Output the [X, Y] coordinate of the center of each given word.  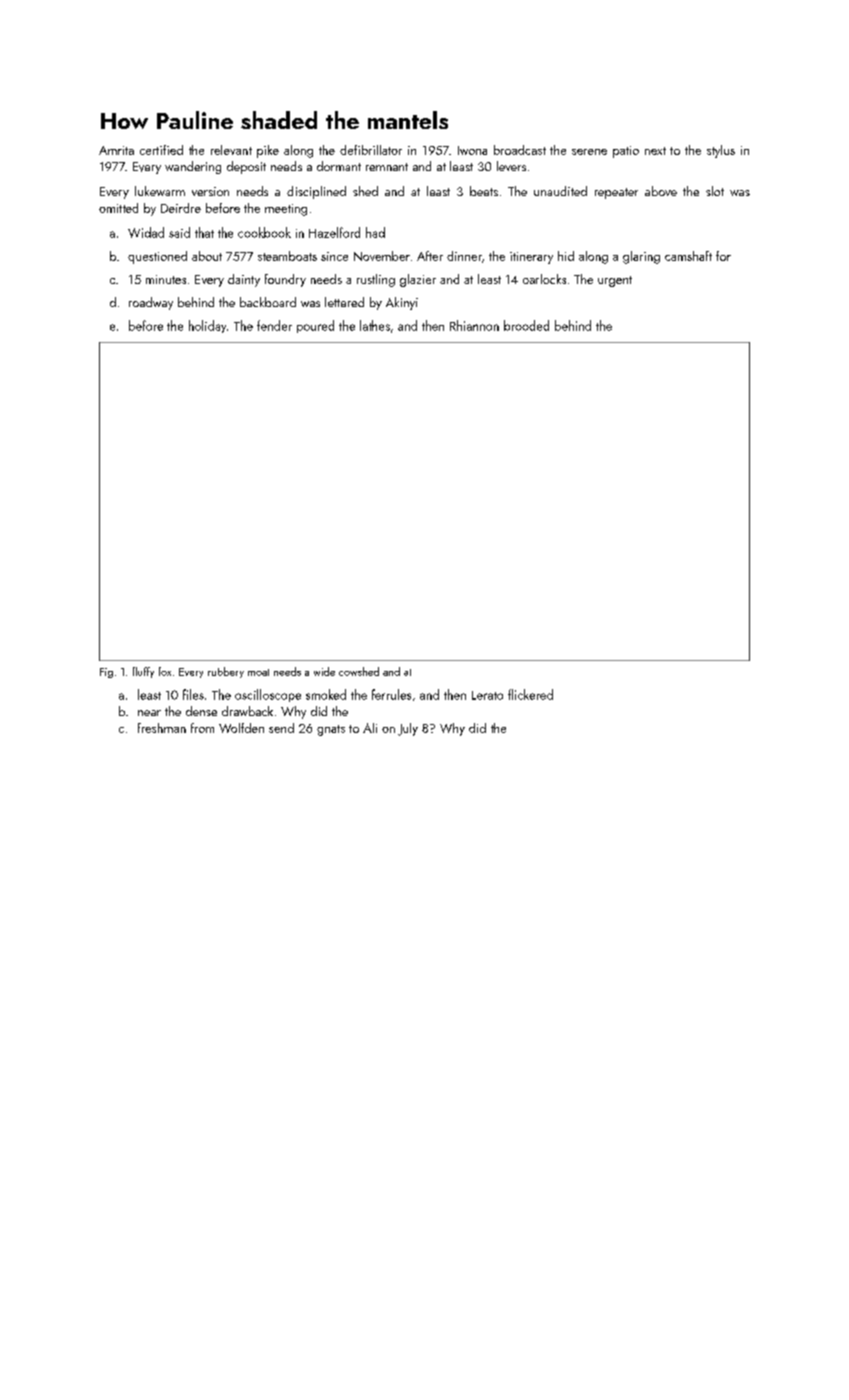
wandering [193, 167]
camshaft [688, 256]
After [430, 256]
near [149, 713]
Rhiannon [474, 325]
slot [715, 191]
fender [274, 325]
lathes [375, 325]
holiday [207, 326]
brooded [526, 325]
